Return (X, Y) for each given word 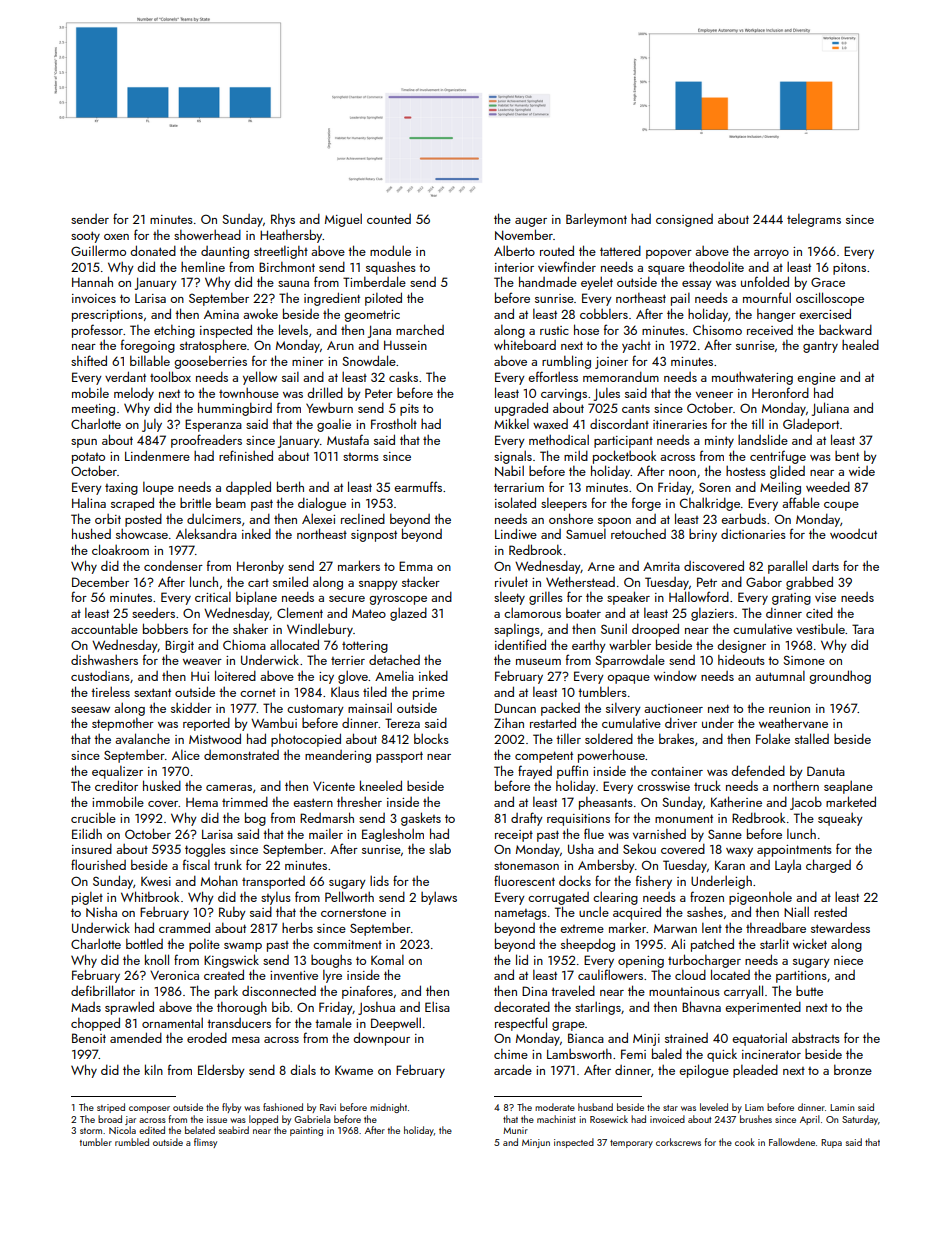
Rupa (831, 1143)
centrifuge (778, 457)
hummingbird (235, 409)
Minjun (536, 1143)
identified (520, 644)
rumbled (132, 1142)
